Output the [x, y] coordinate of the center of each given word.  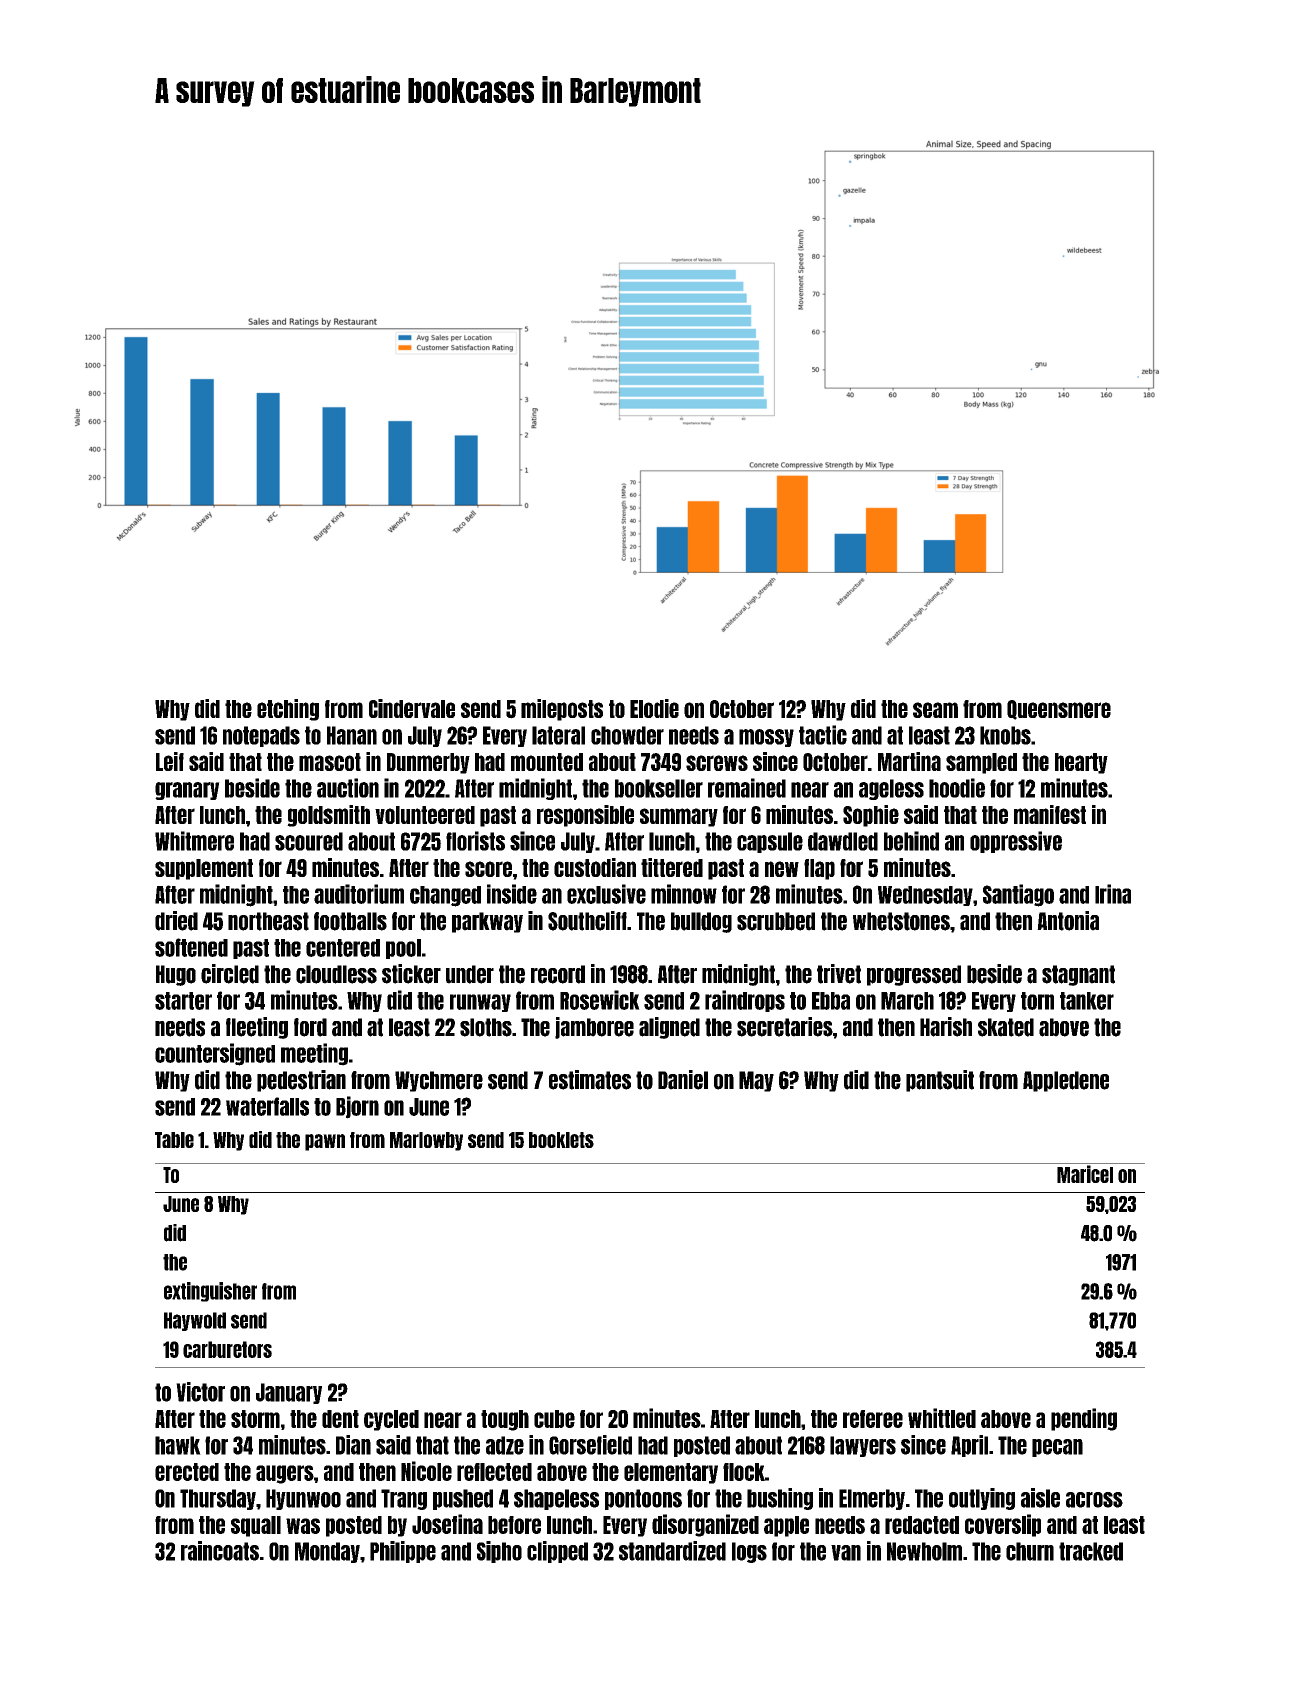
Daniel [683, 1080]
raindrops [745, 1001]
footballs [350, 921]
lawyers [863, 1446]
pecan [1057, 1448]
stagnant [1078, 975]
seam [935, 710]
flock [744, 1472]
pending [1084, 1419]
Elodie [654, 708]
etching [288, 710]
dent [340, 1419]
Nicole [426, 1471]
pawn [325, 1142]
